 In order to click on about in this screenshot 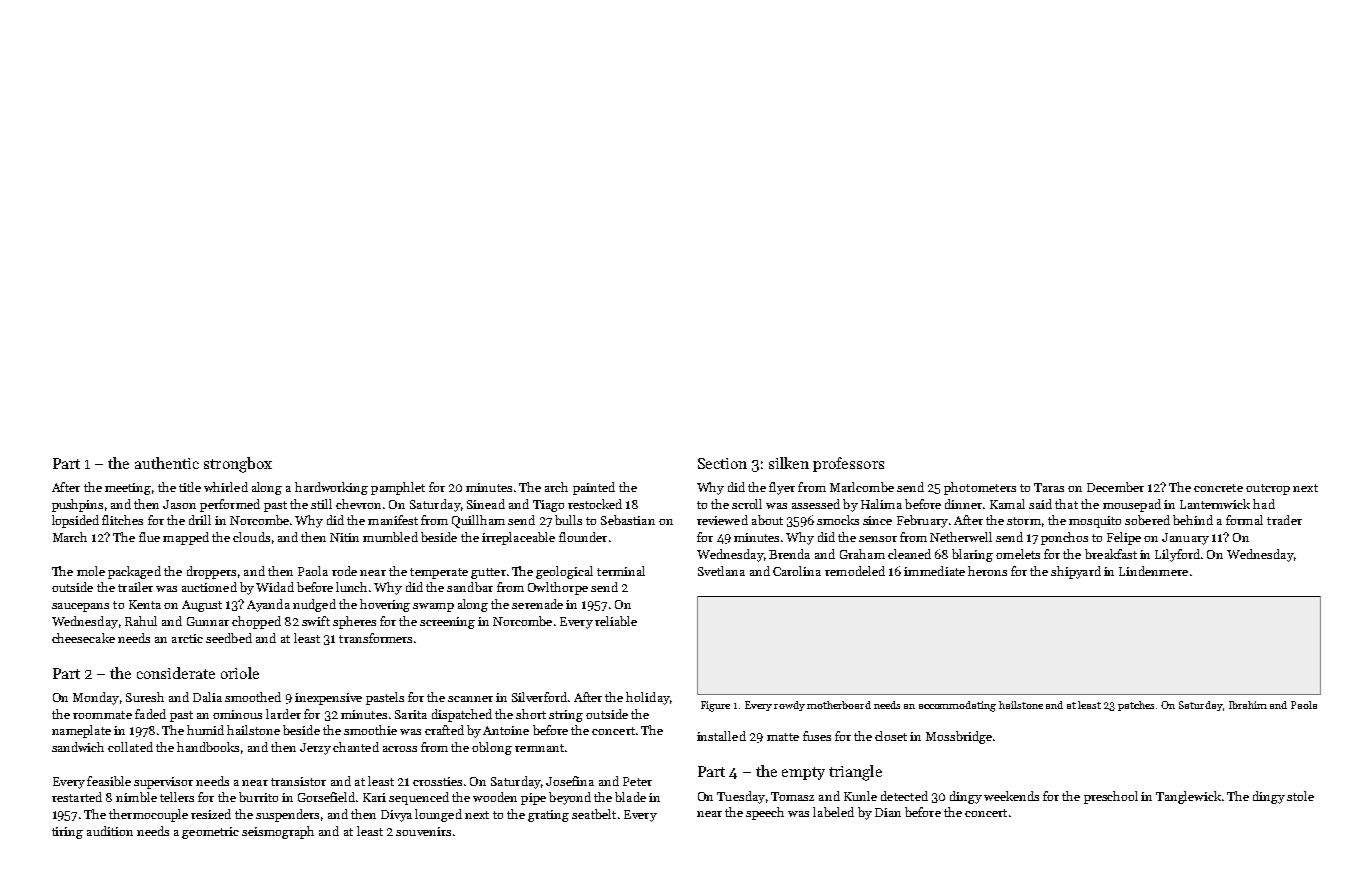, I will do `click(767, 520)`.
